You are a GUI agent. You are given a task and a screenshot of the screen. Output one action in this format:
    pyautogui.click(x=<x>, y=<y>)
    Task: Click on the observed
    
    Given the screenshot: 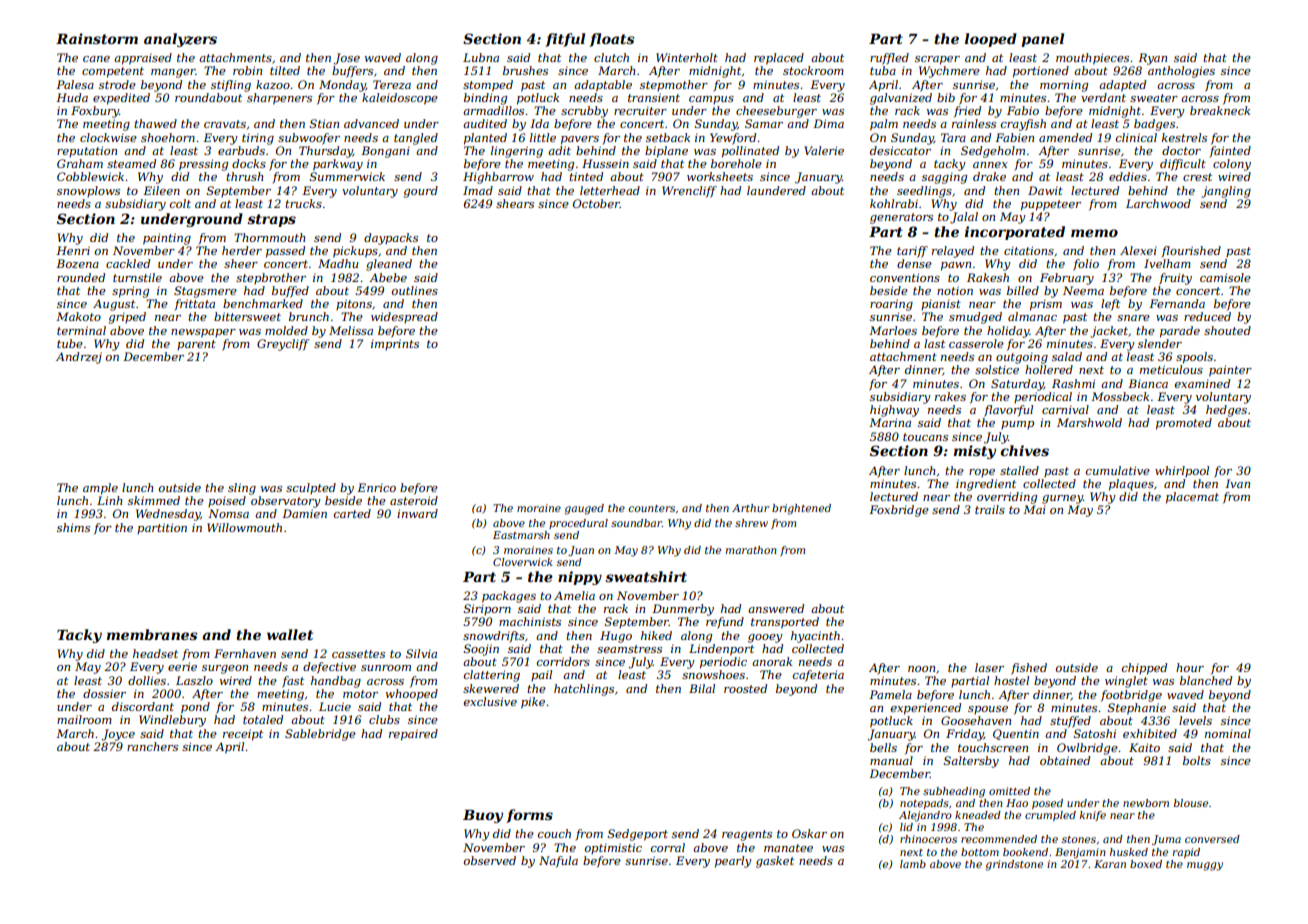 What is the action you would take?
    pyautogui.click(x=490, y=860)
